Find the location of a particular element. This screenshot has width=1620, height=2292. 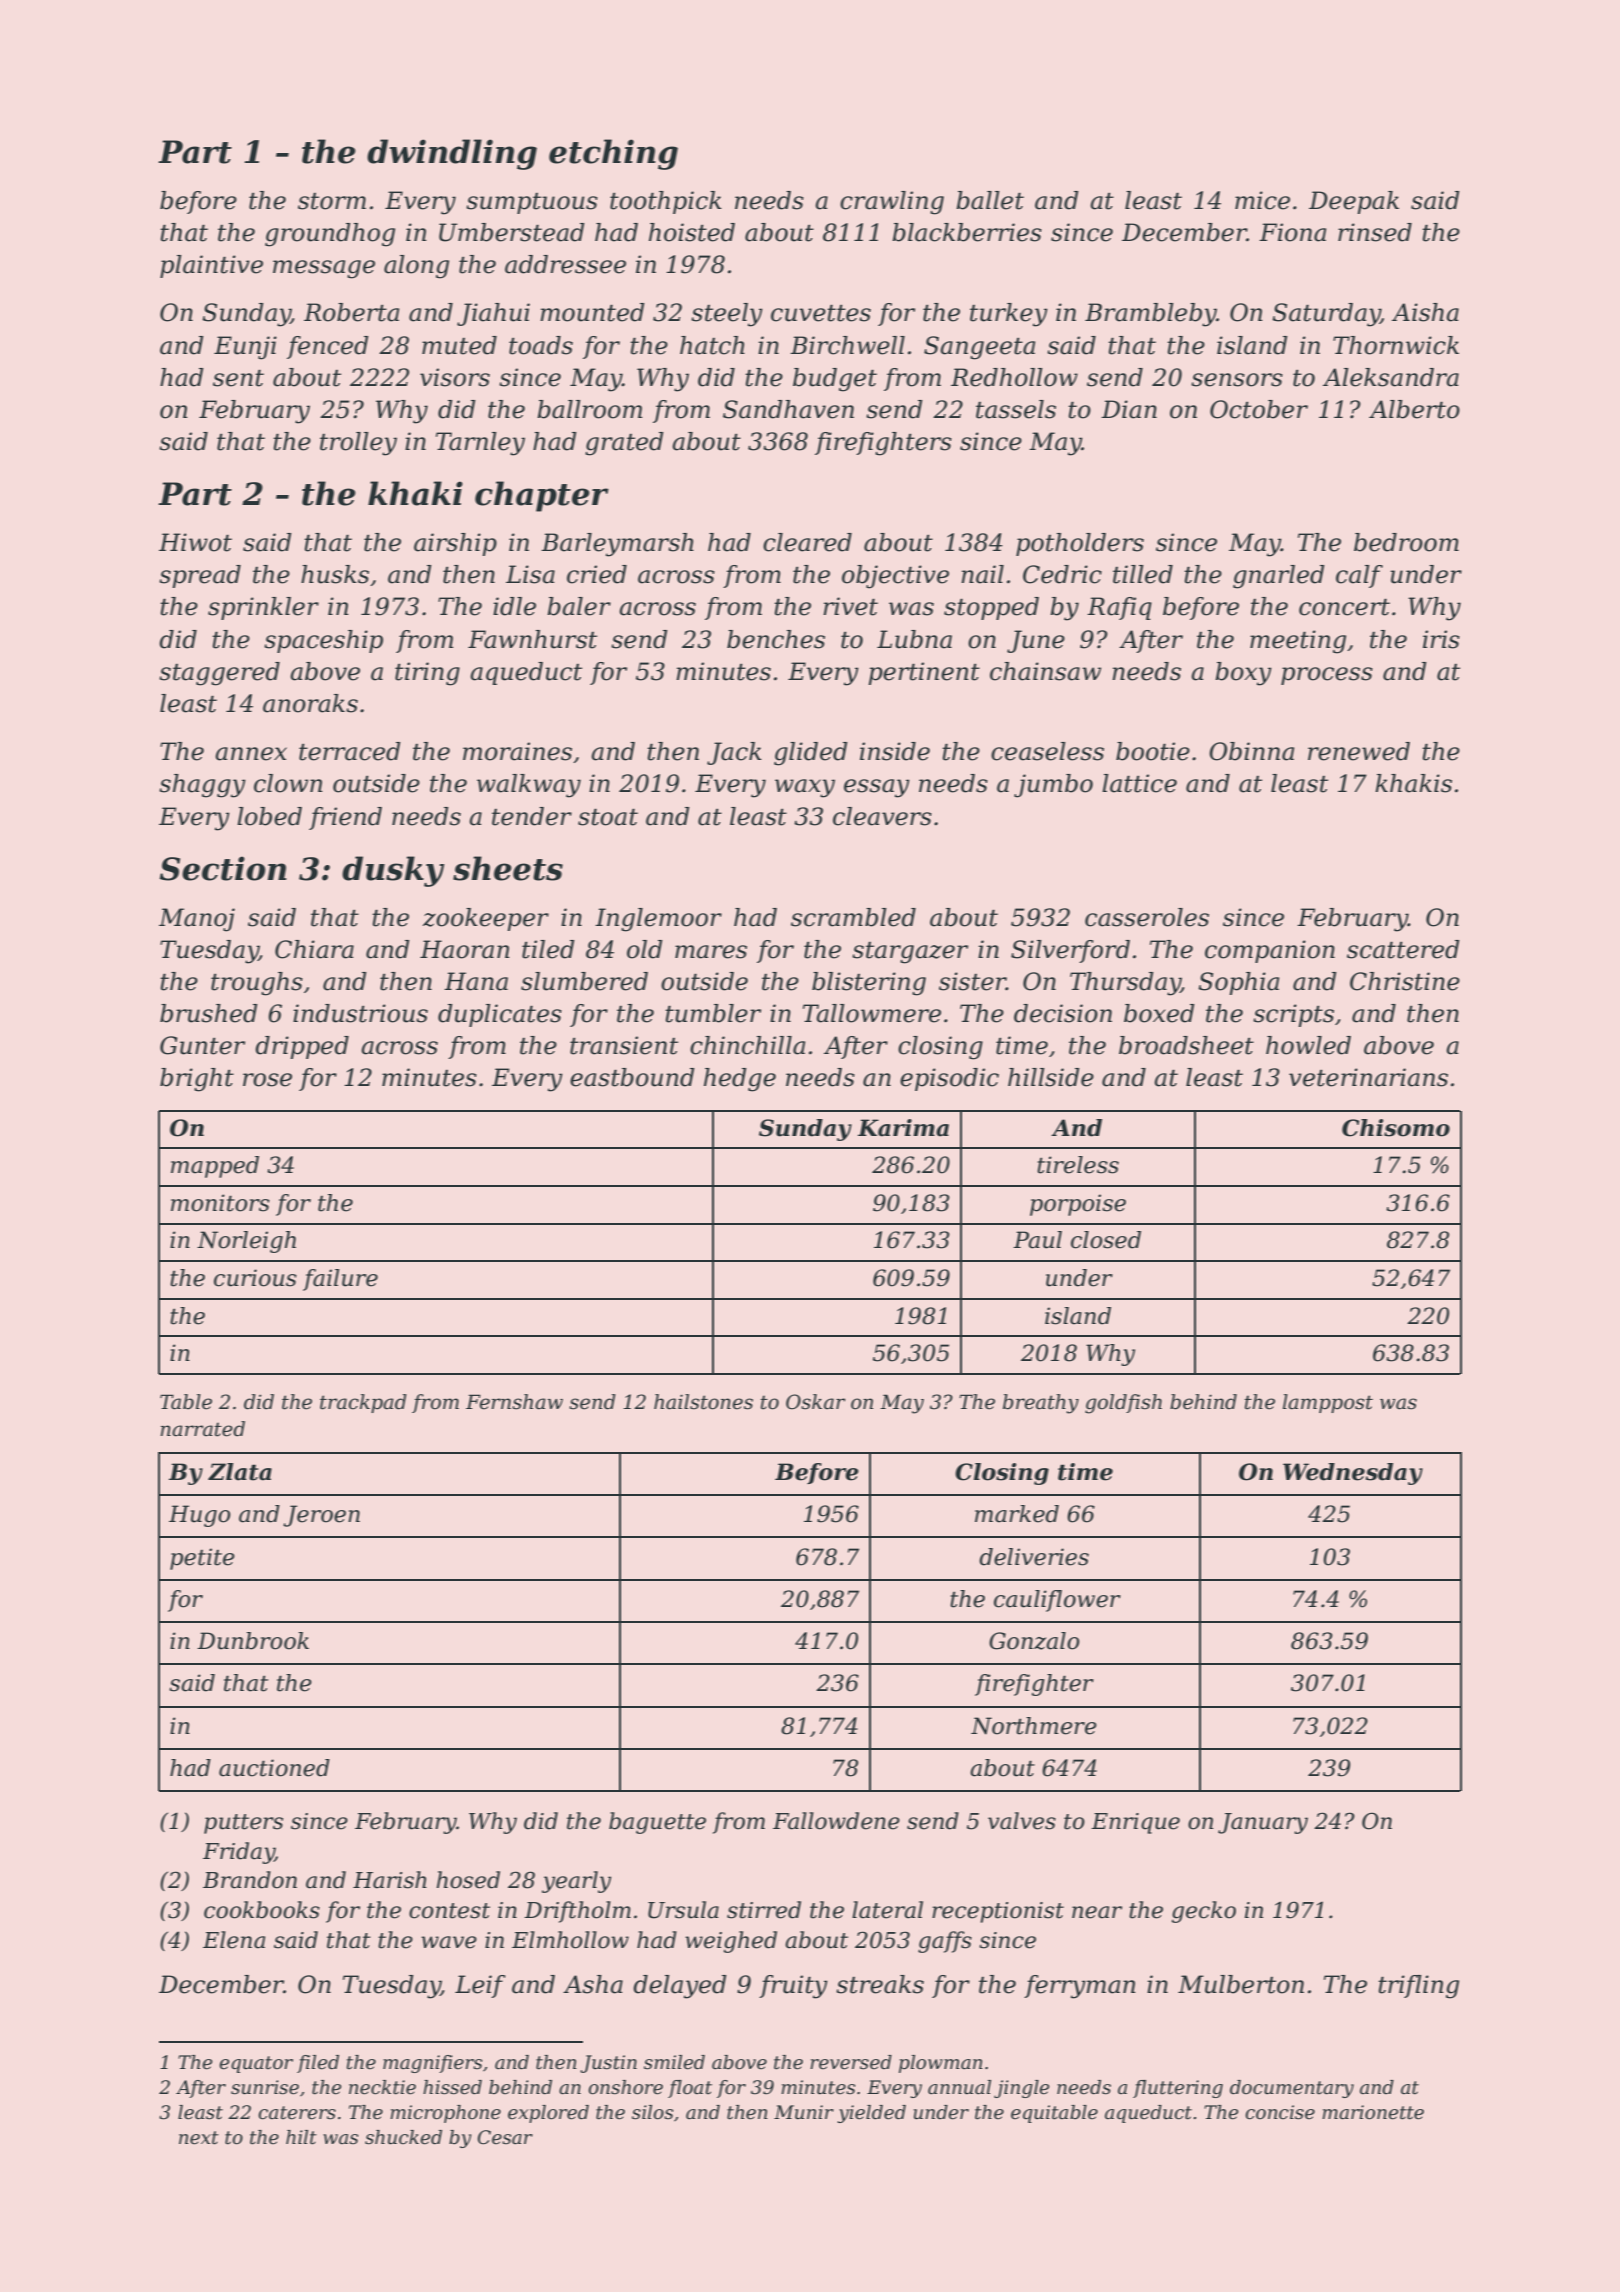

sent is located at coordinates (238, 378).
